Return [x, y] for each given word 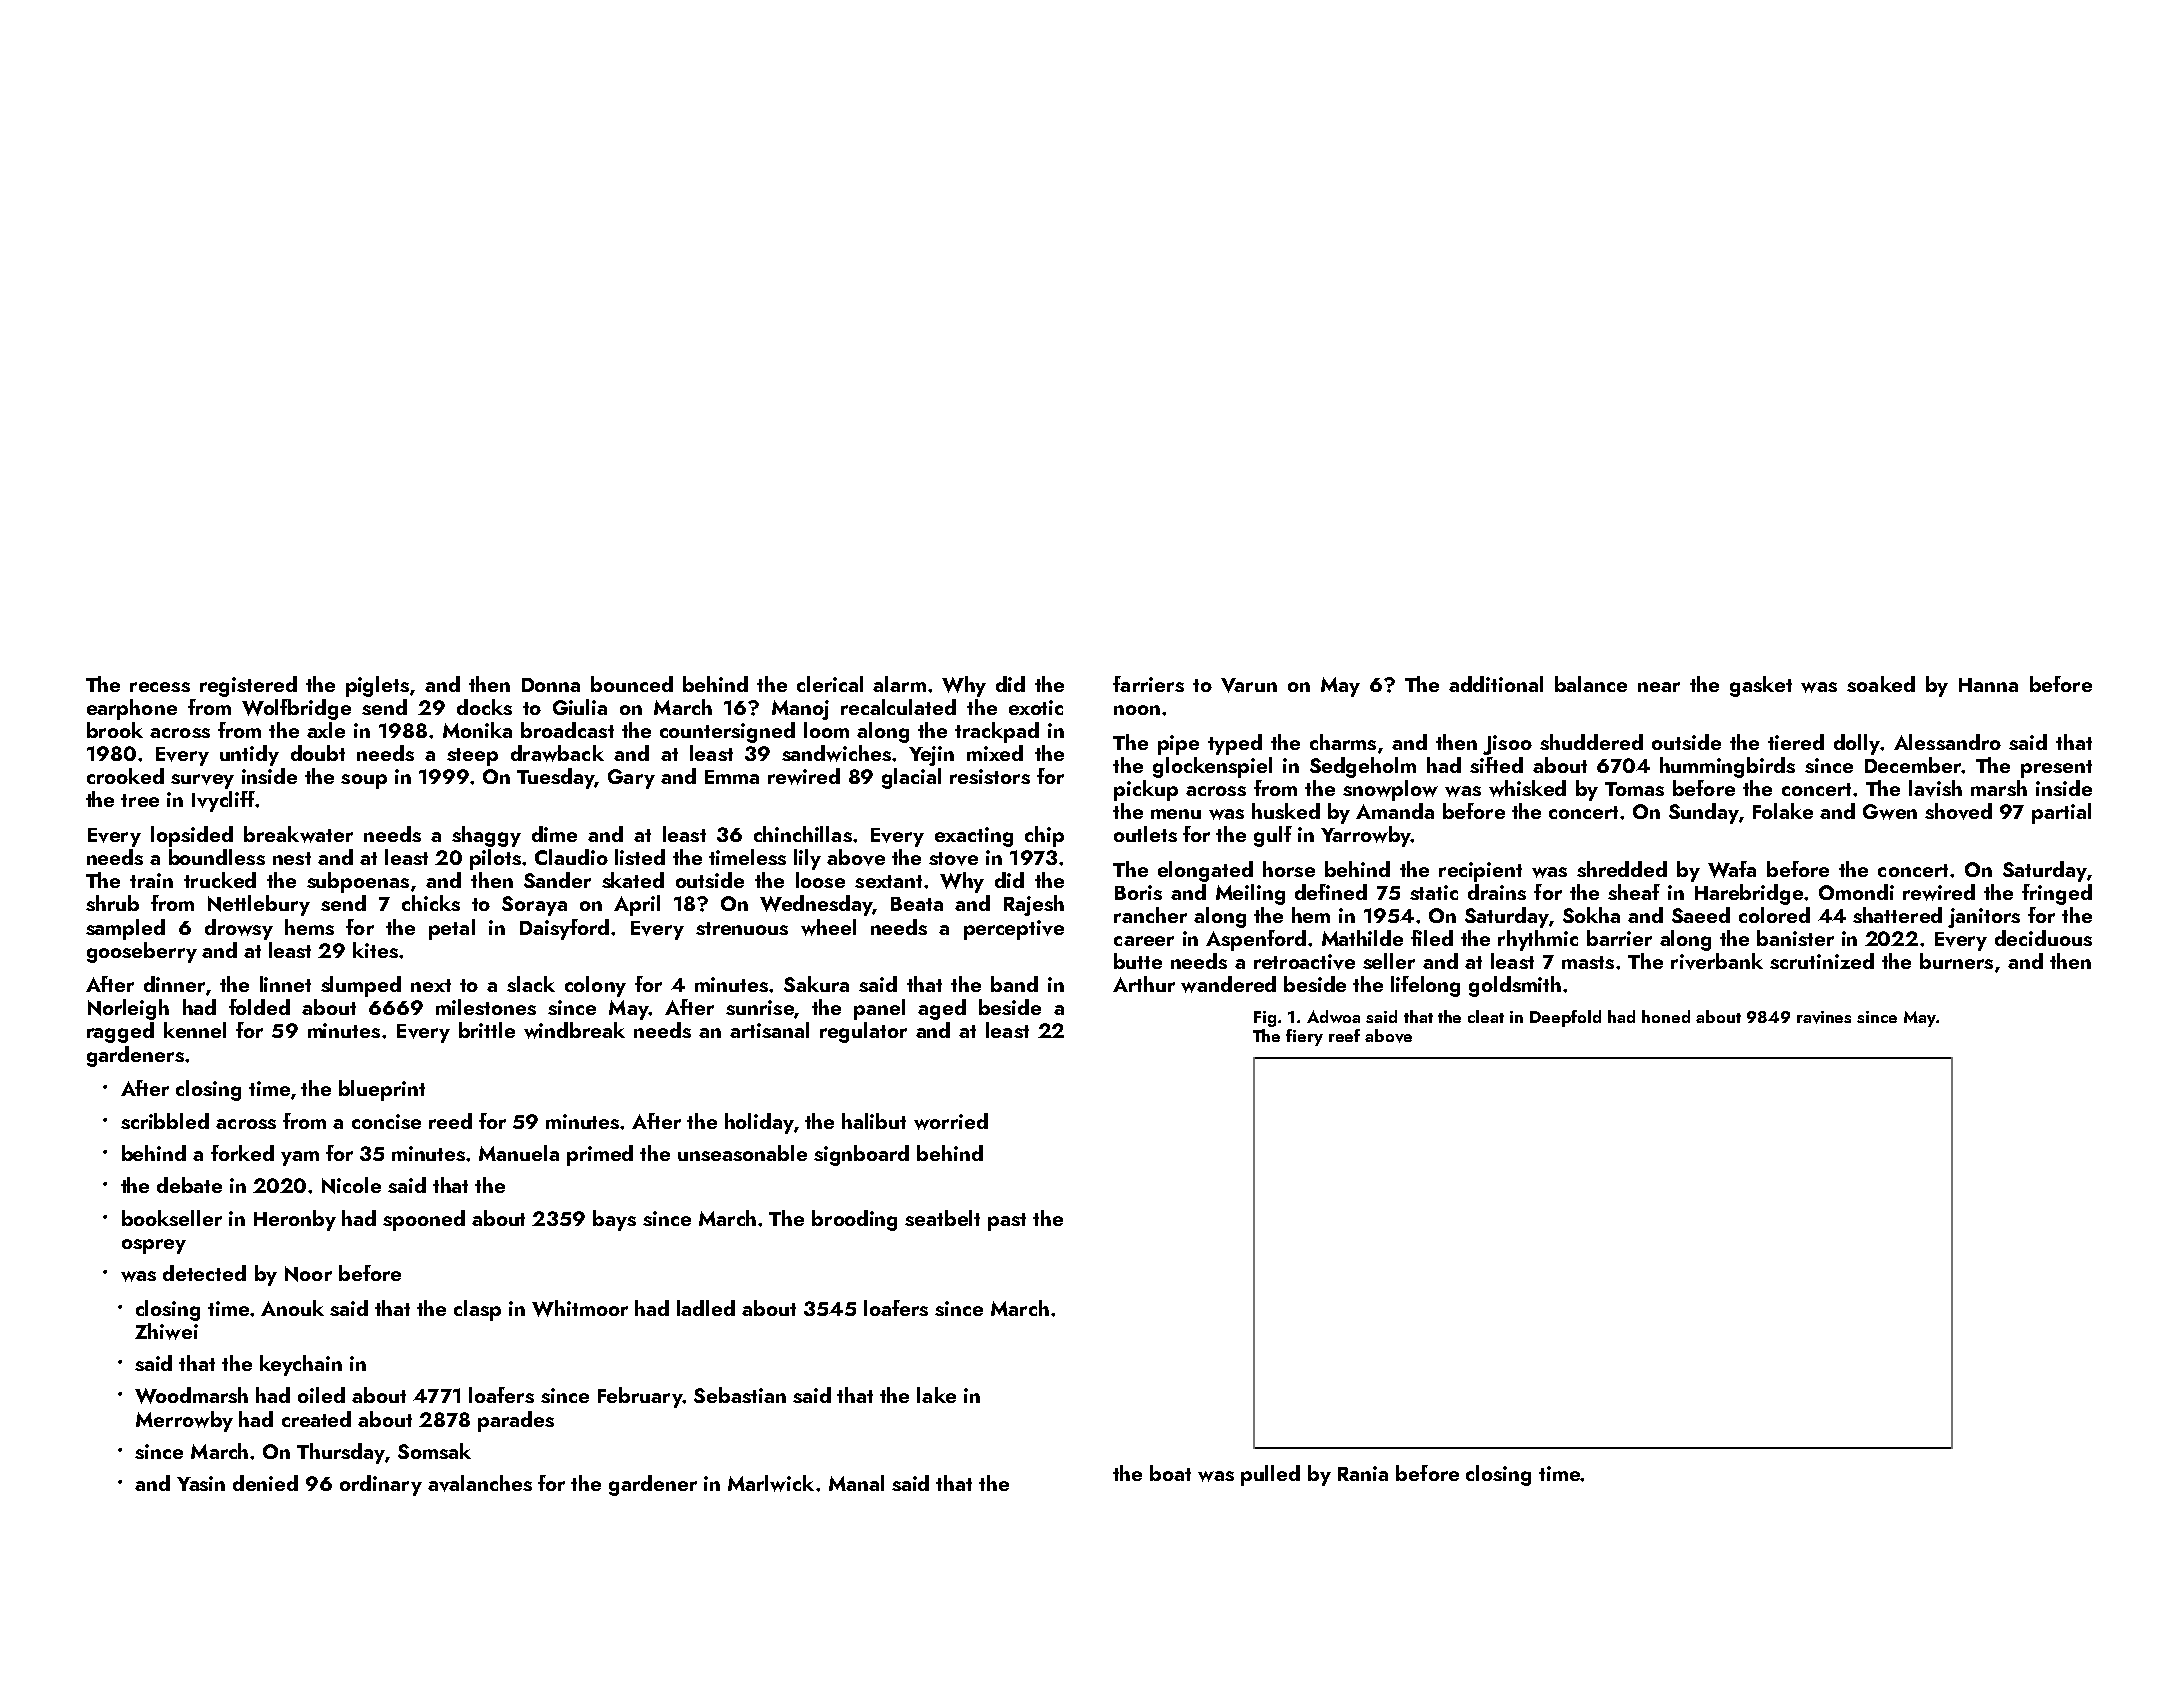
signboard [861, 1155]
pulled [1270, 1475]
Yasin [201, 1483]
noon [1137, 710]
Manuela [519, 1153]
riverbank [1717, 961]
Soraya [534, 906]
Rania [1363, 1473]
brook [115, 730]
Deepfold [1565, 1018]
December [1913, 765]
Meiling [1250, 894]
